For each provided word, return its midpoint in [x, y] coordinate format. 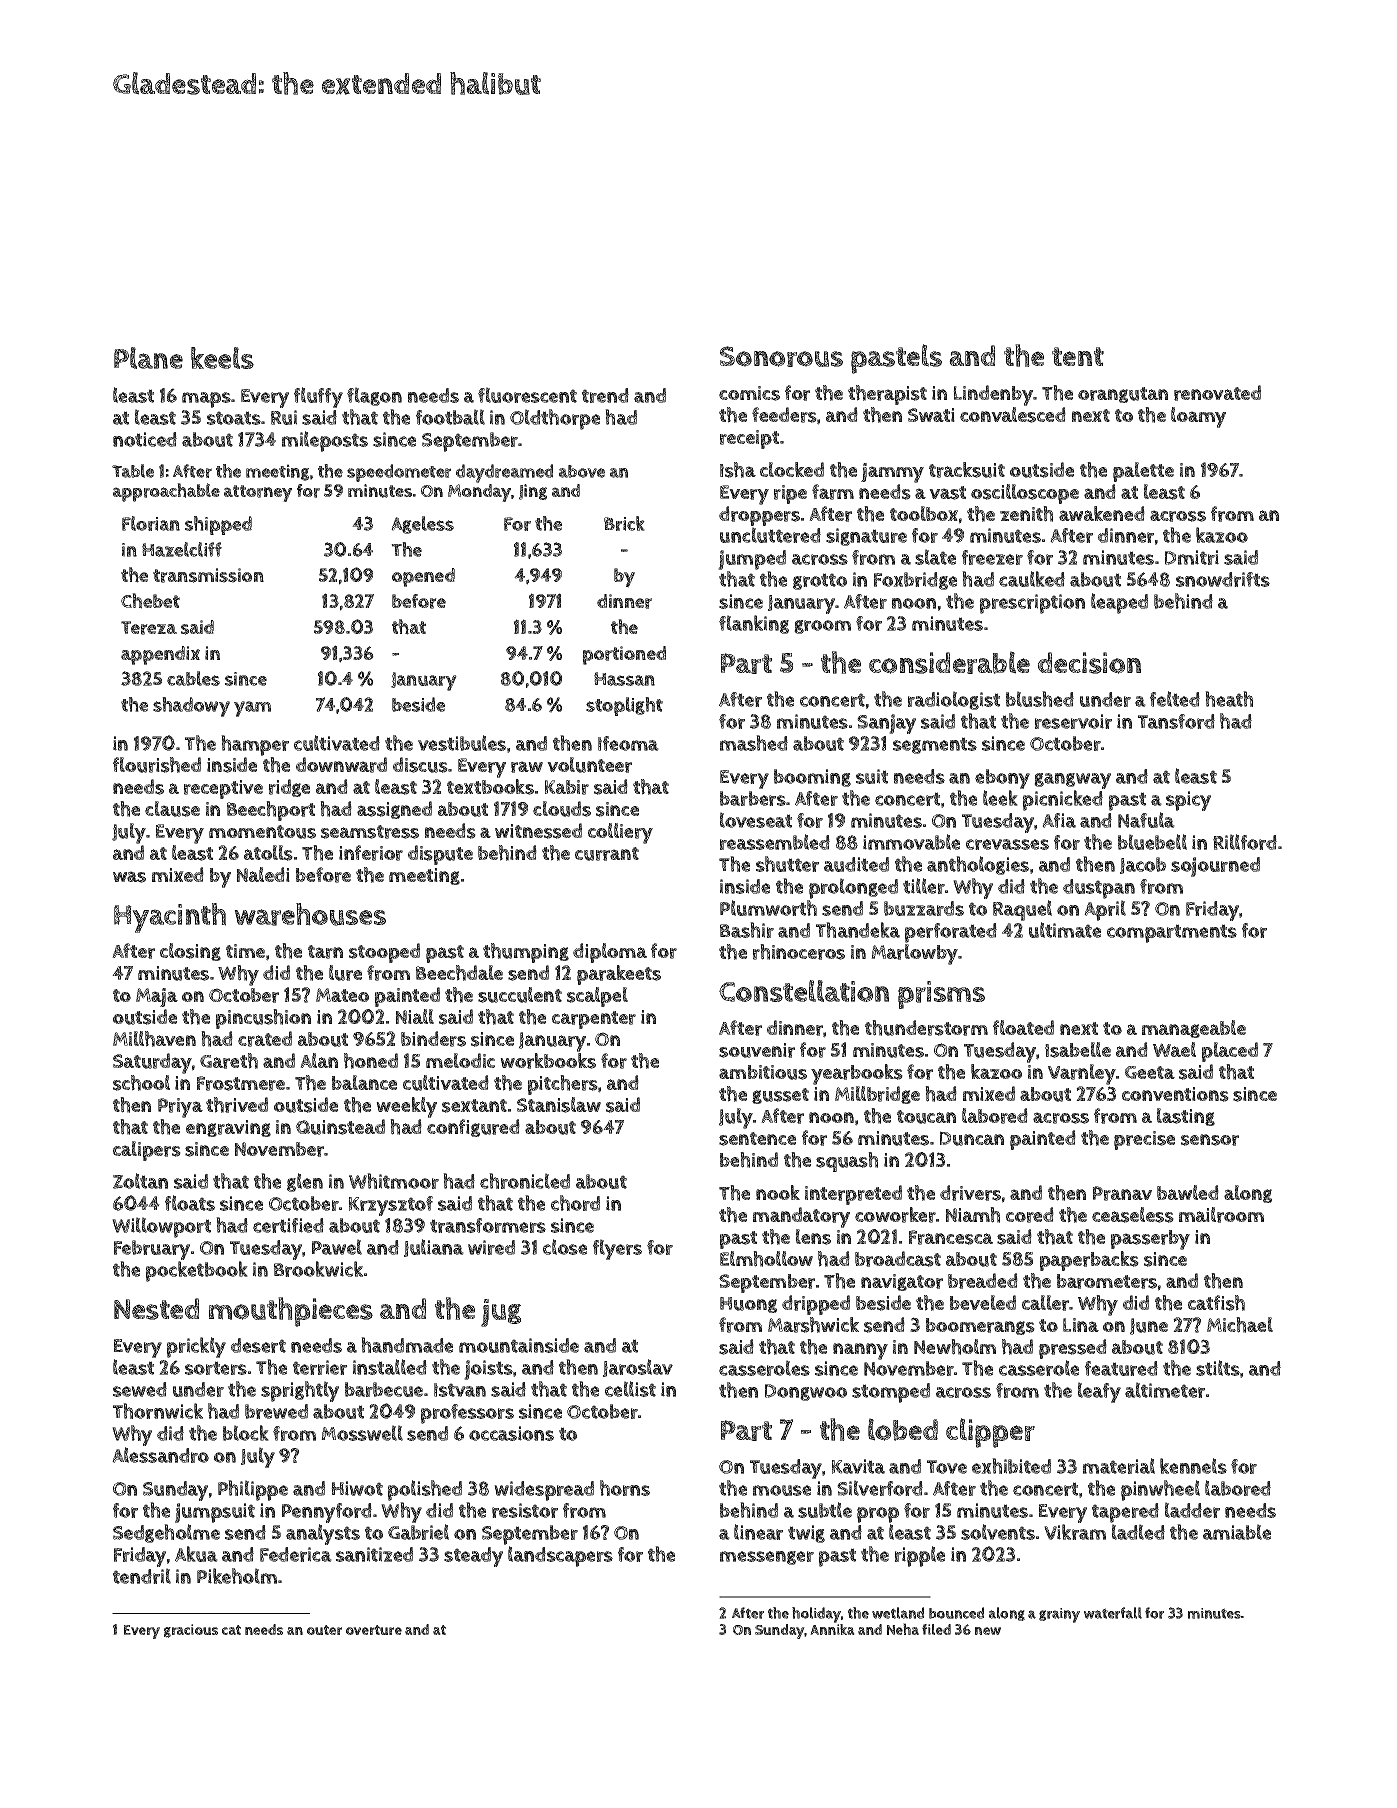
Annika [832, 1629]
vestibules [462, 743]
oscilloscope [1025, 494]
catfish [1216, 1303]
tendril [142, 1576]
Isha [738, 470]
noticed [145, 439]
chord [575, 1203]
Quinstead [340, 1127]
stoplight [624, 706]
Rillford [1245, 842]
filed [936, 1629]
